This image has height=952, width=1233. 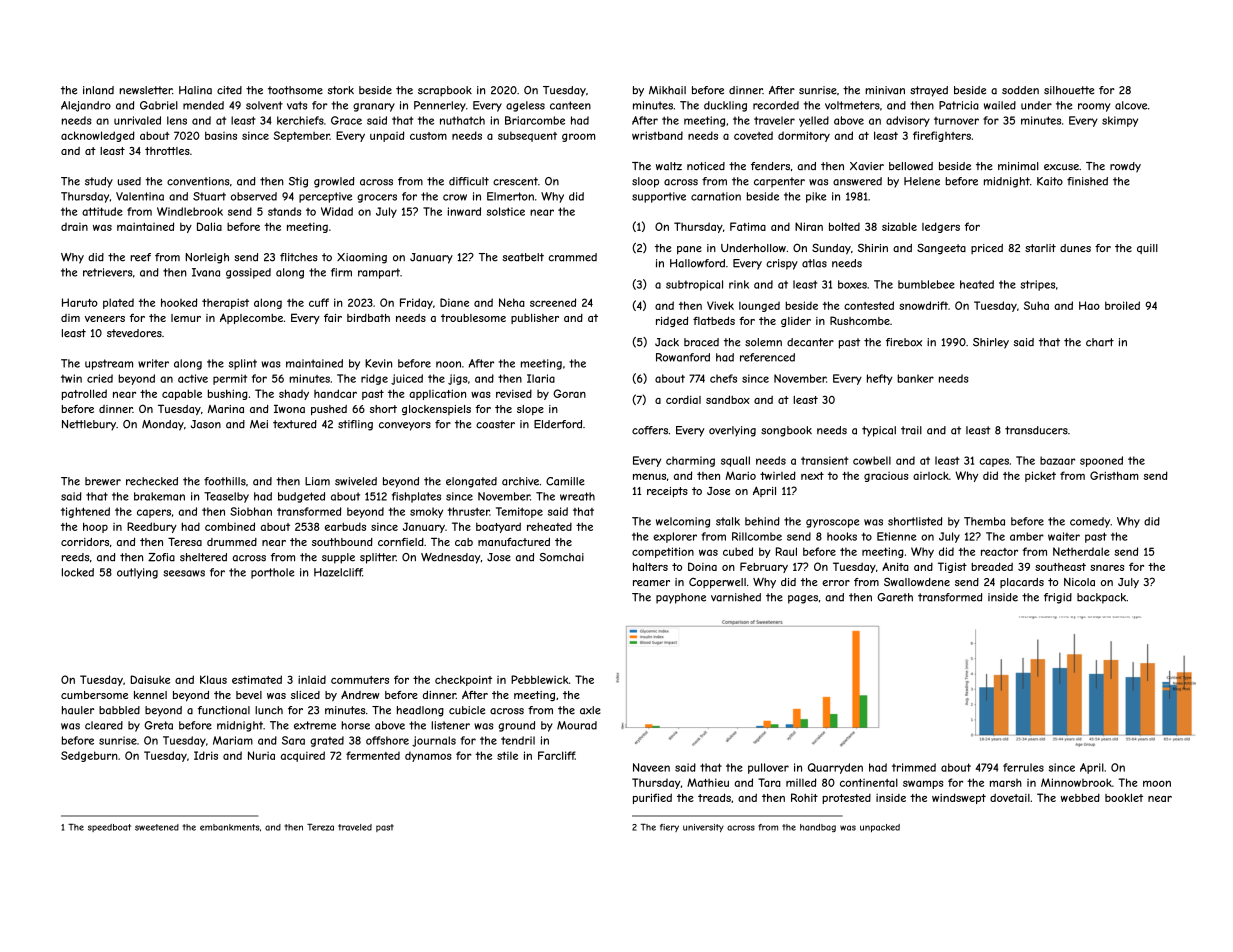 What do you see at coordinates (657, 135) in the image?
I see `wristband` at bounding box center [657, 135].
